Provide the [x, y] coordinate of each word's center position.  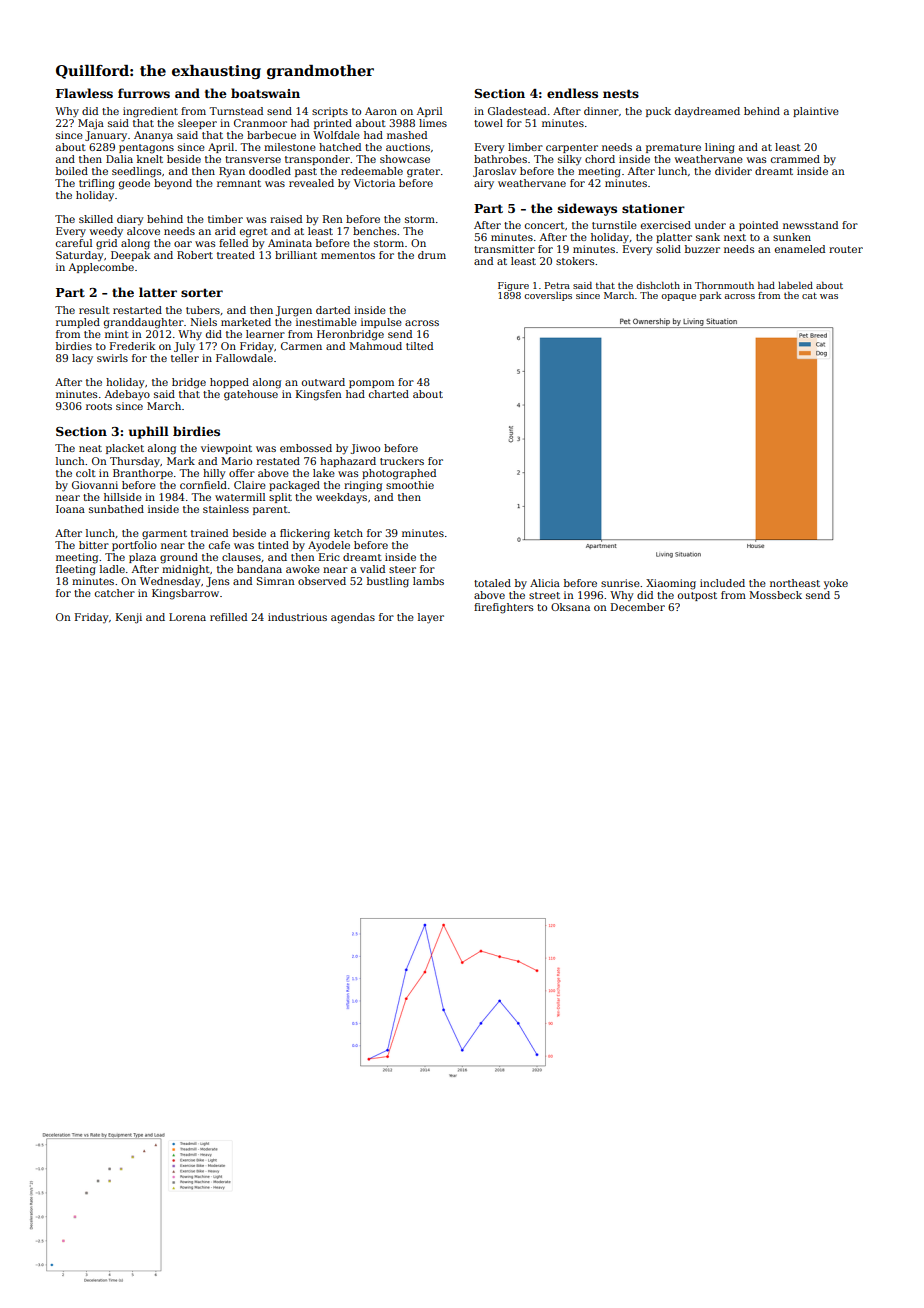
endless [572, 93]
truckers [402, 461]
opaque [678, 297]
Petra [557, 285]
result [94, 310]
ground [179, 558]
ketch [348, 533]
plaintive [816, 112]
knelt [150, 159]
